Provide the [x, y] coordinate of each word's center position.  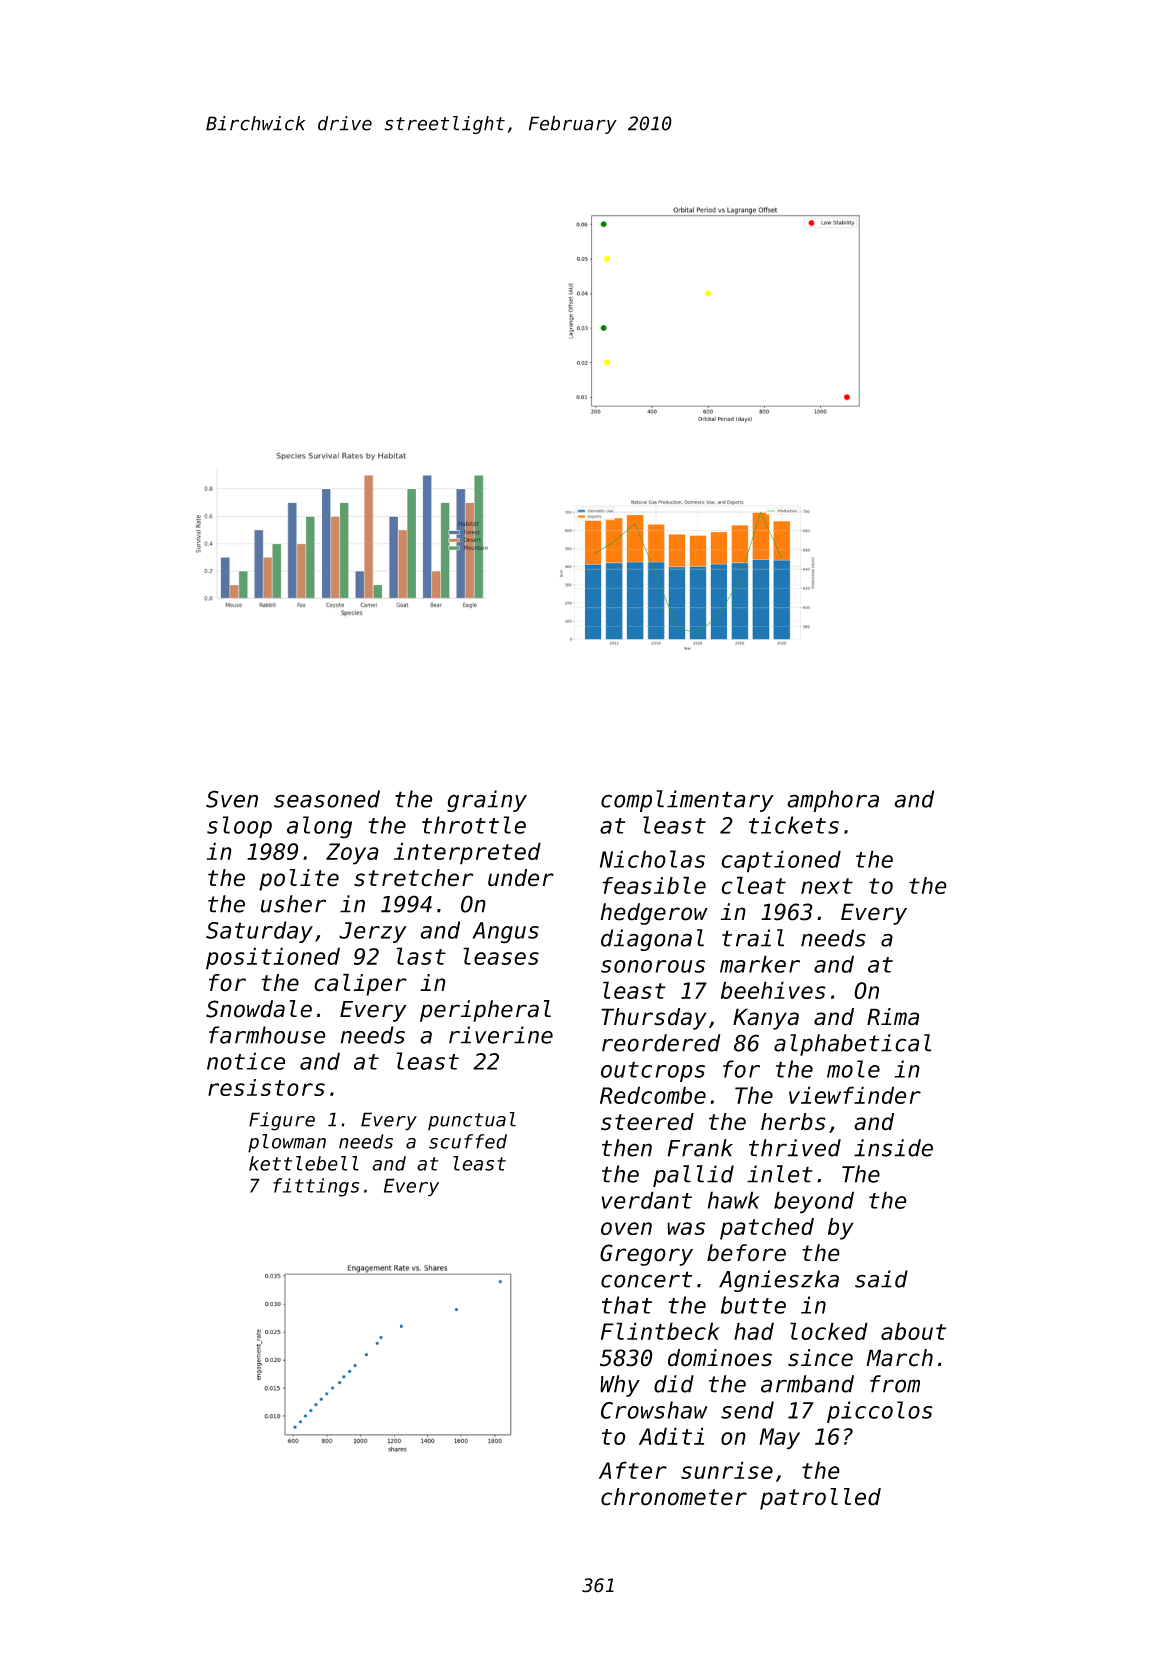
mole [853, 1069]
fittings [316, 1187]
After [633, 1470]
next [827, 886]
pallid [693, 1176]
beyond [814, 1202]
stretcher [413, 878]
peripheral [485, 1011]
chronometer [674, 1497]
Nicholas [652, 859]
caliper [360, 984]
